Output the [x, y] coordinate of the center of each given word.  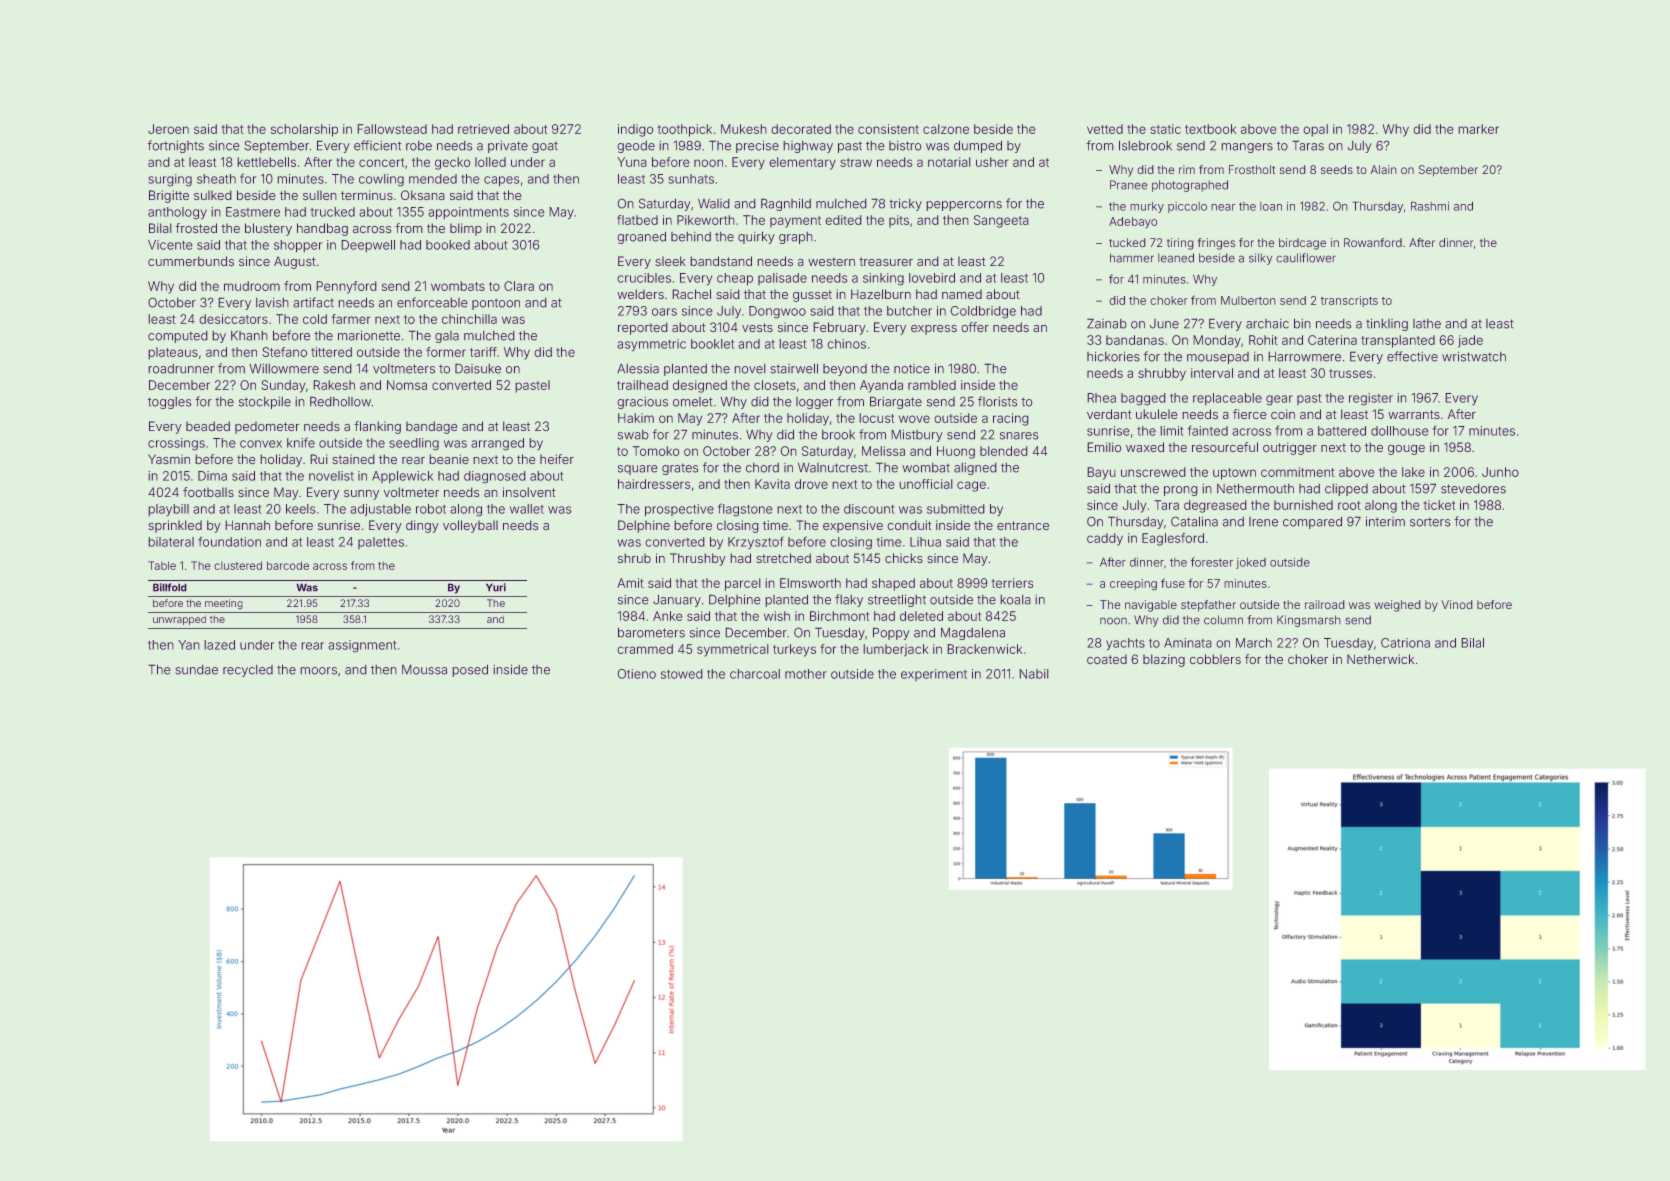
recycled [248, 671]
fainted [1208, 431]
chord [762, 468]
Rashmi [1430, 206]
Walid [713, 204]
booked [448, 245]
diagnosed [494, 477]
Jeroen [168, 129]
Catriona [1405, 643]
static [1165, 129]
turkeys [794, 650]
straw [856, 162]
